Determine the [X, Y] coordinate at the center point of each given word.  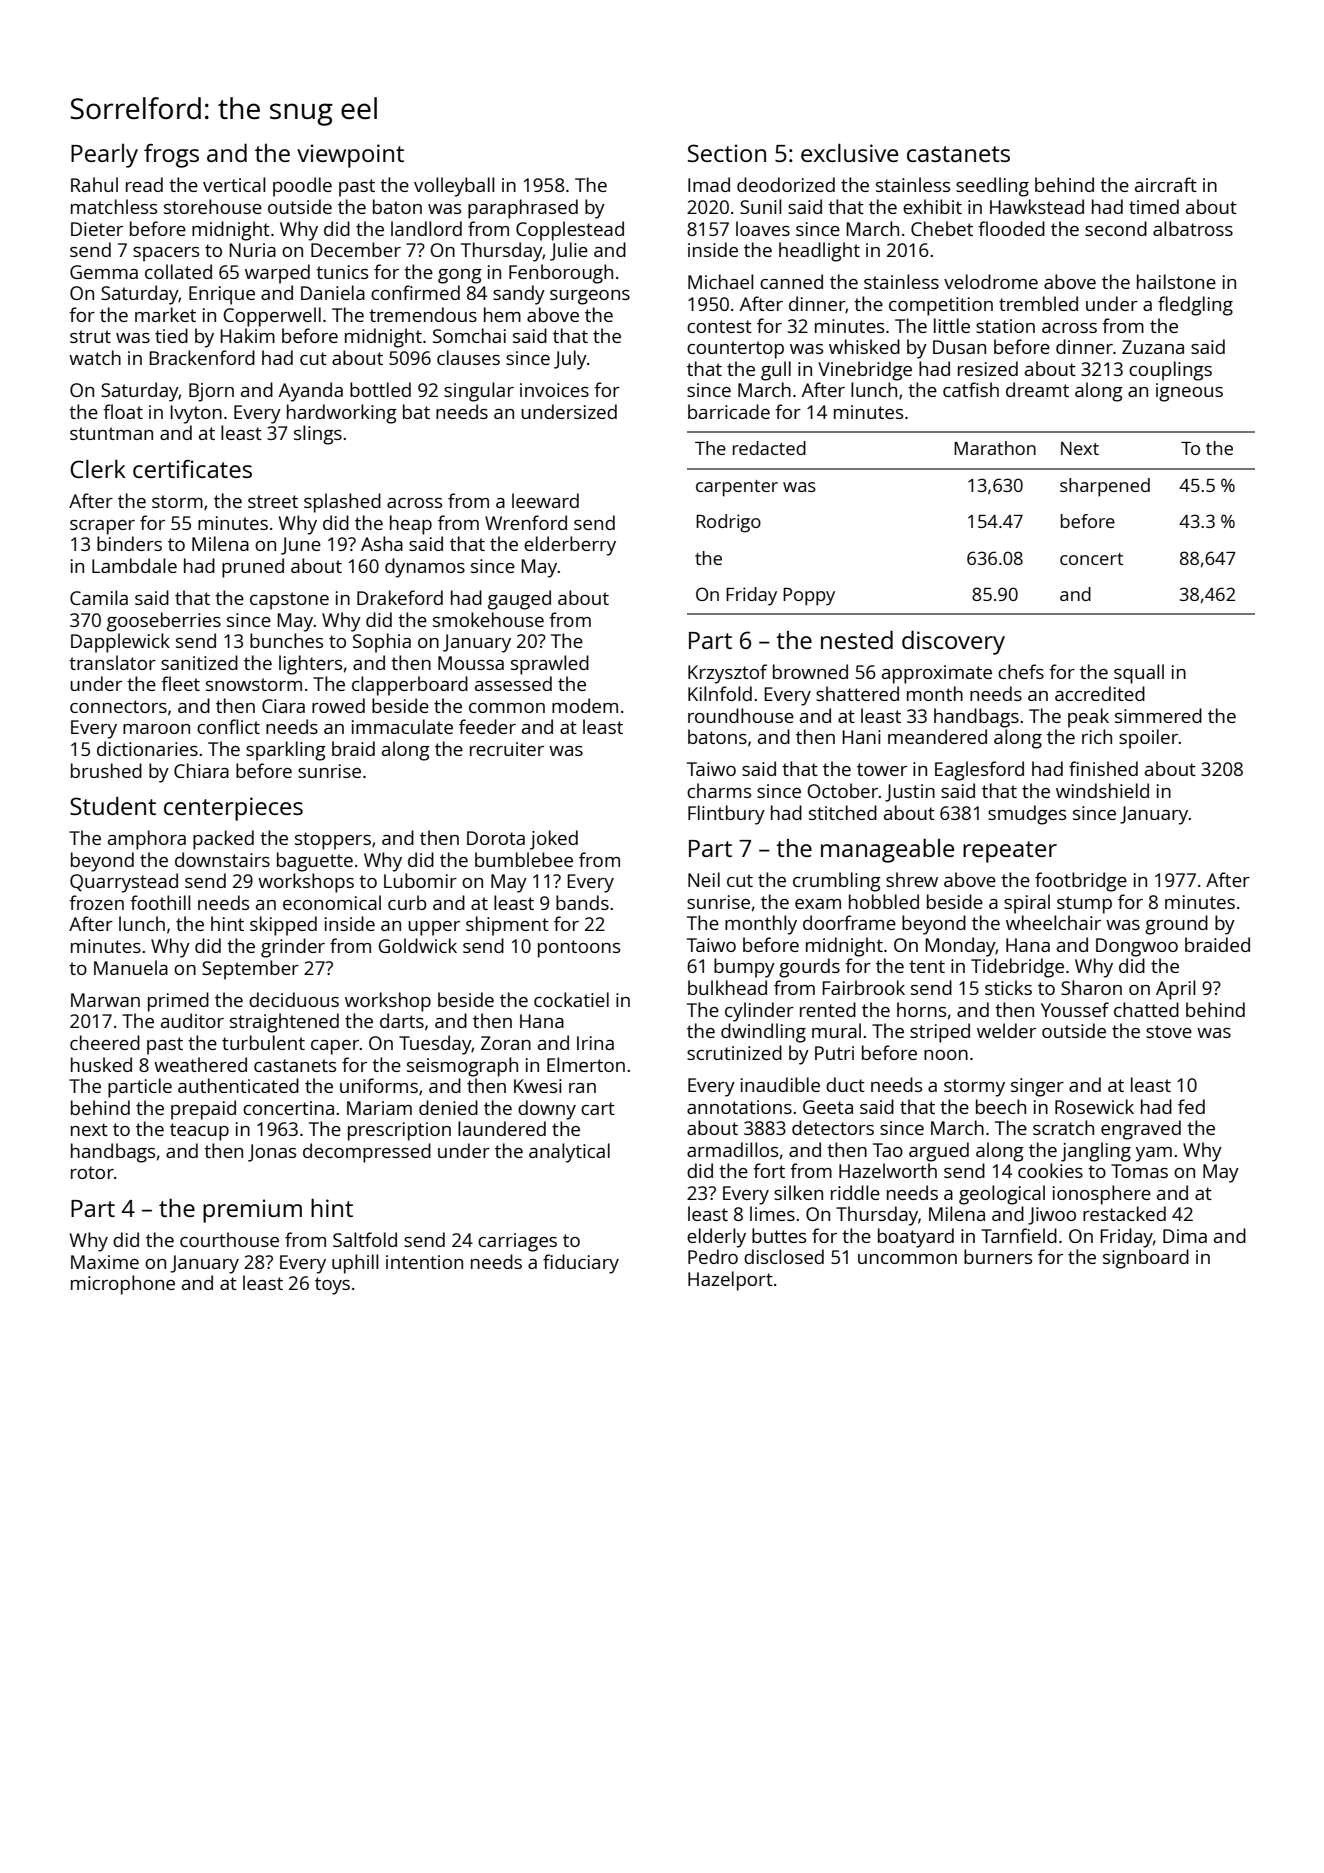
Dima [1185, 1236]
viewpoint [350, 156]
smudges [1027, 815]
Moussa [471, 663]
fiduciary [581, 1264]
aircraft [1166, 184]
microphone [123, 1285]
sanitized [199, 662]
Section [727, 153]
